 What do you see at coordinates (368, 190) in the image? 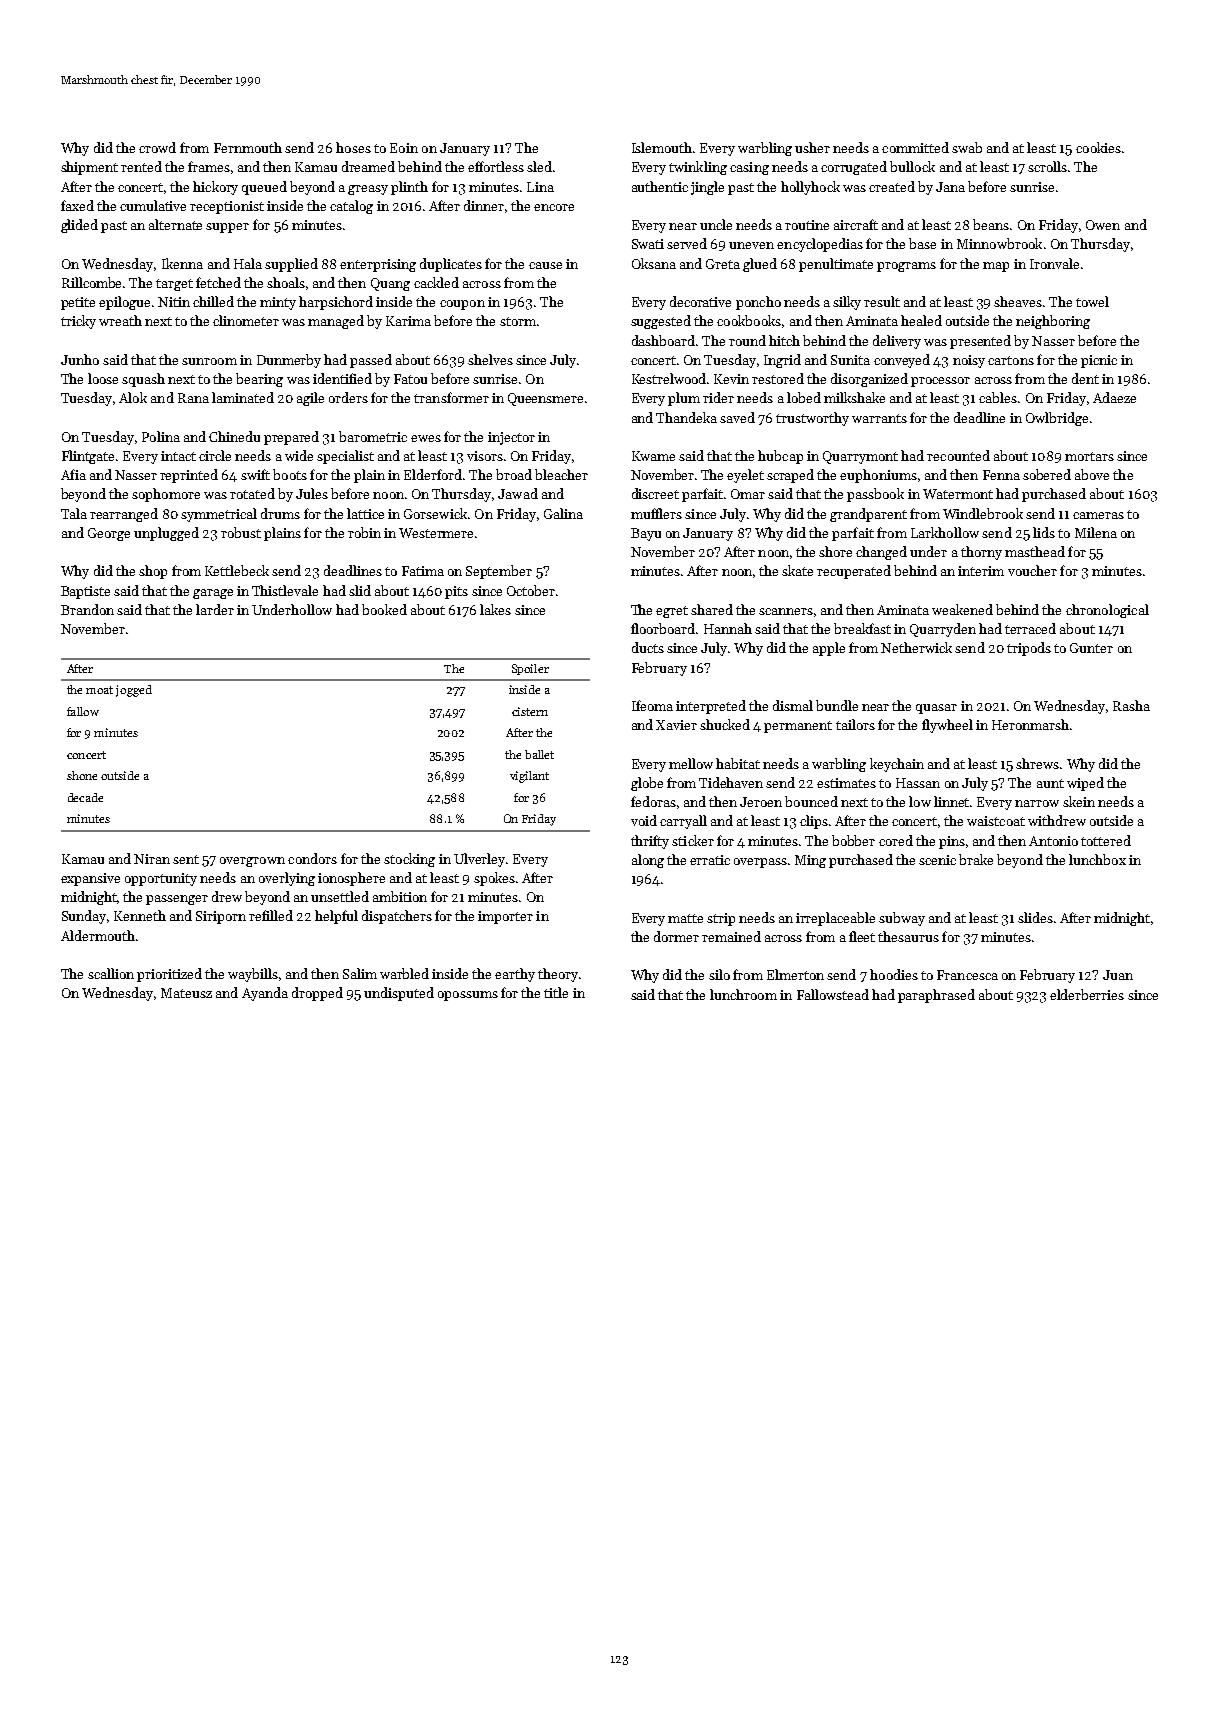
I see `greasy` at bounding box center [368, 190].
